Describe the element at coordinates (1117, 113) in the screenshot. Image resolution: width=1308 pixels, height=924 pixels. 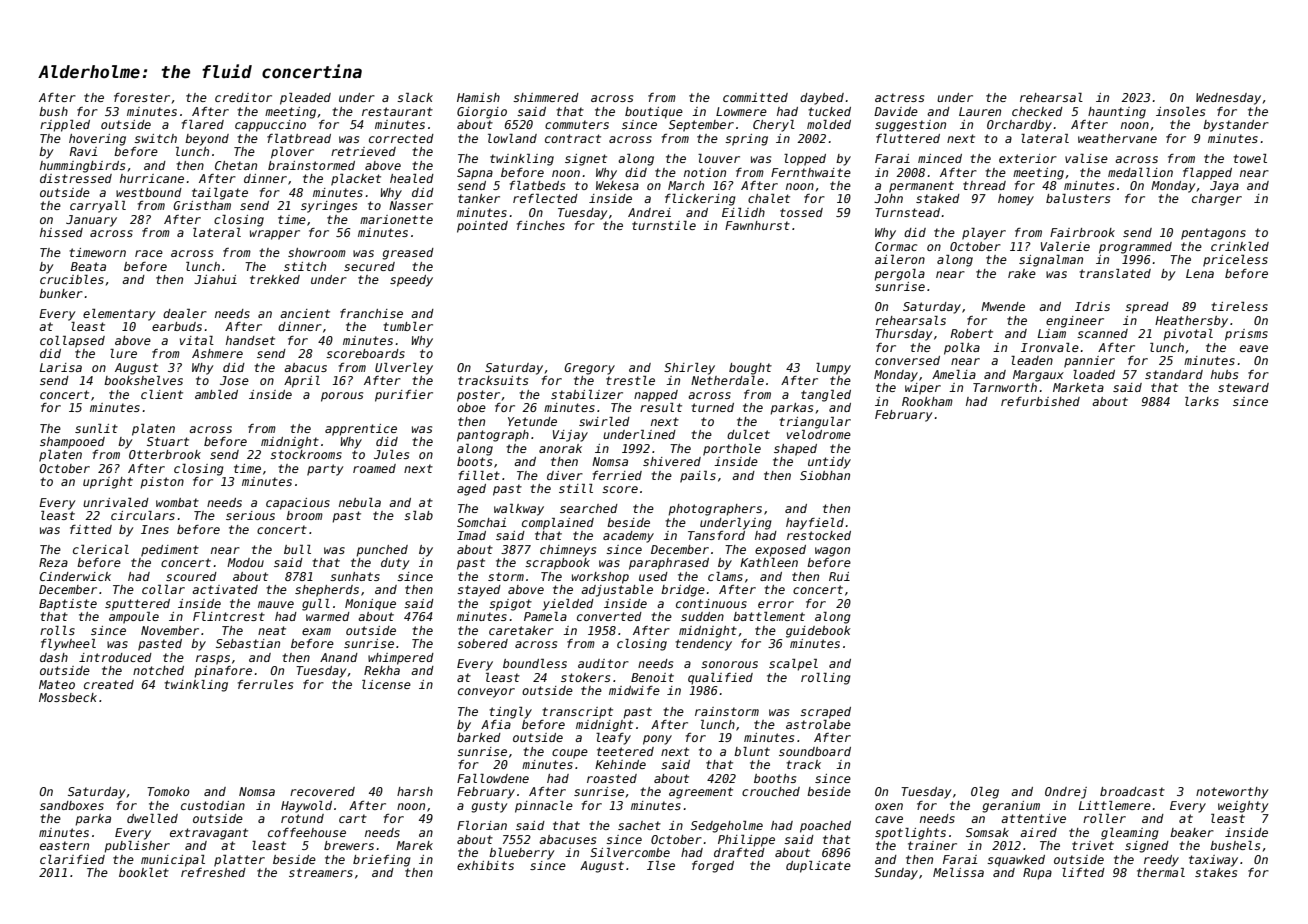
I see `haunting` at that location.
